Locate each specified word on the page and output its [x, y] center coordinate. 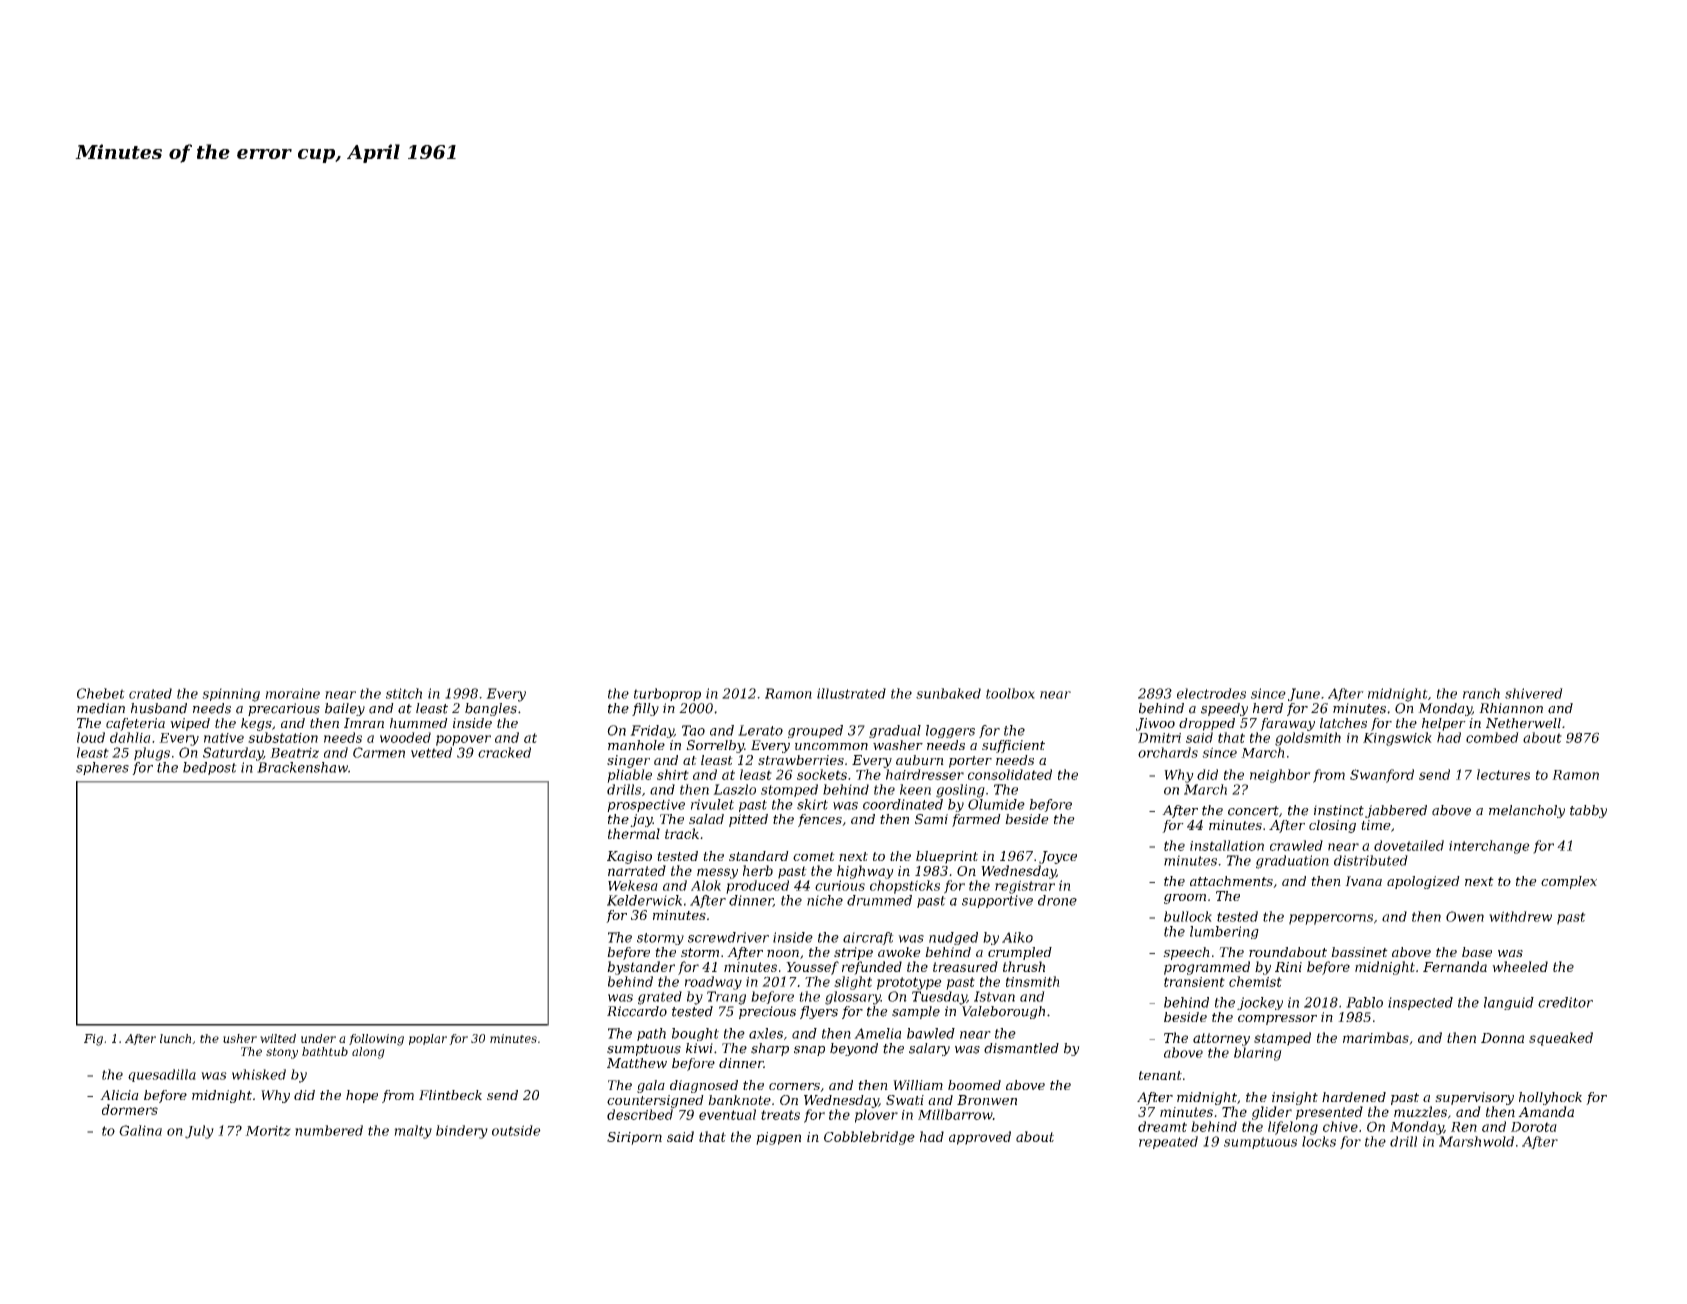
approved [980, 1138]
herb [758, 870]
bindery [462, 1132]
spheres [102, 768]
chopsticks [905, 887]
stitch [404, 693]
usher [240, 1038]
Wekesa [633, 885]
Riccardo [637, 1011]
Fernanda [1455, 966]
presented [1329, 1113]
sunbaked [948, 693]
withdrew [1520, 916]
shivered [1534, 693]
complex [1569, 882]
